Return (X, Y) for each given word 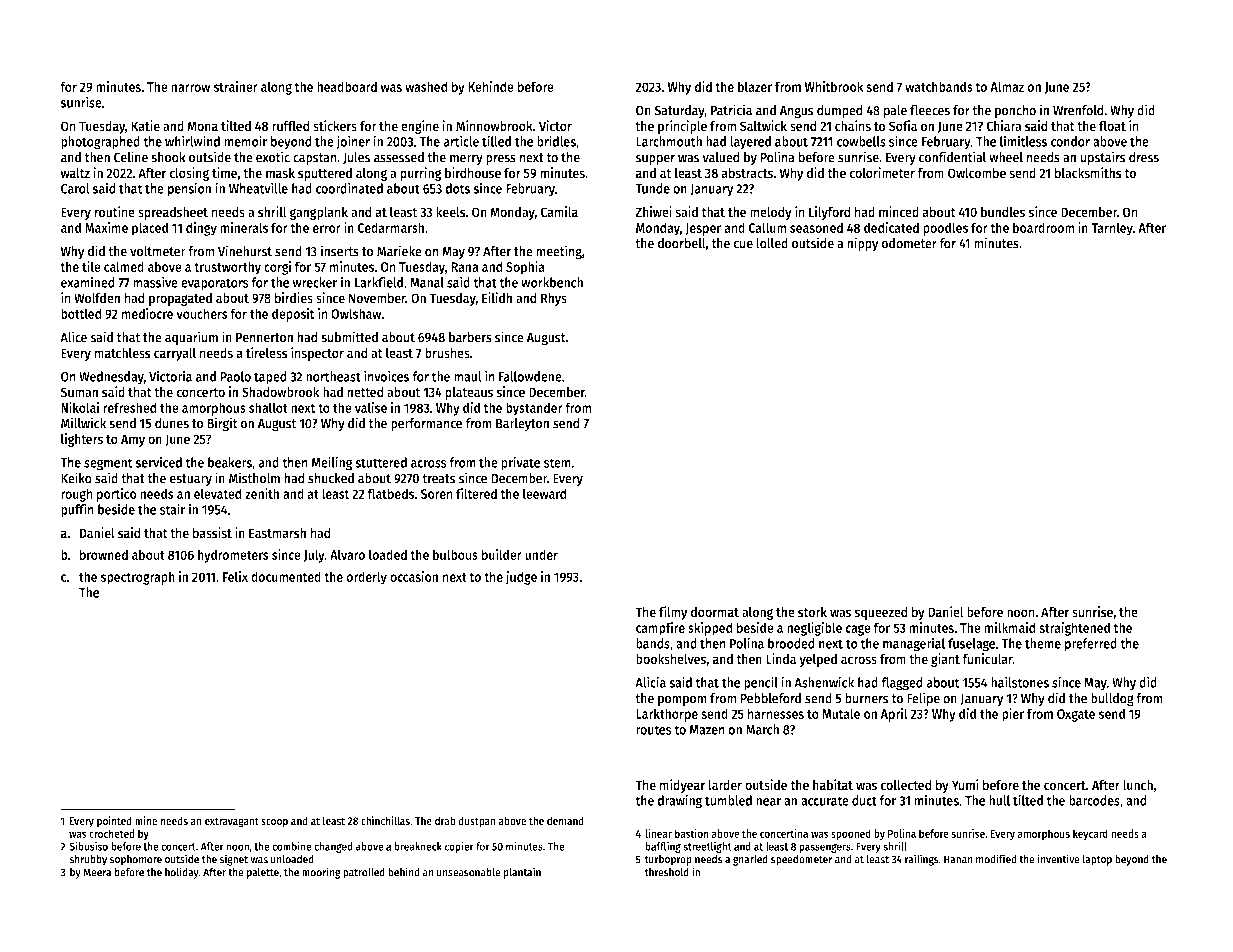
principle (682, 127)
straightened (1074, 629)
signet (234, 860)
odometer (909, 243)
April (894, 715)
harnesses (776, 713)
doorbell (681, 243)
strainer (236, 86)
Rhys (554, 299)
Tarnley (1112, 229)
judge (521, 578)
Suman (79, 392)
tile (91, 266)
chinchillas (385, 821)
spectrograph (138, 578)
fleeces (930, 110)
